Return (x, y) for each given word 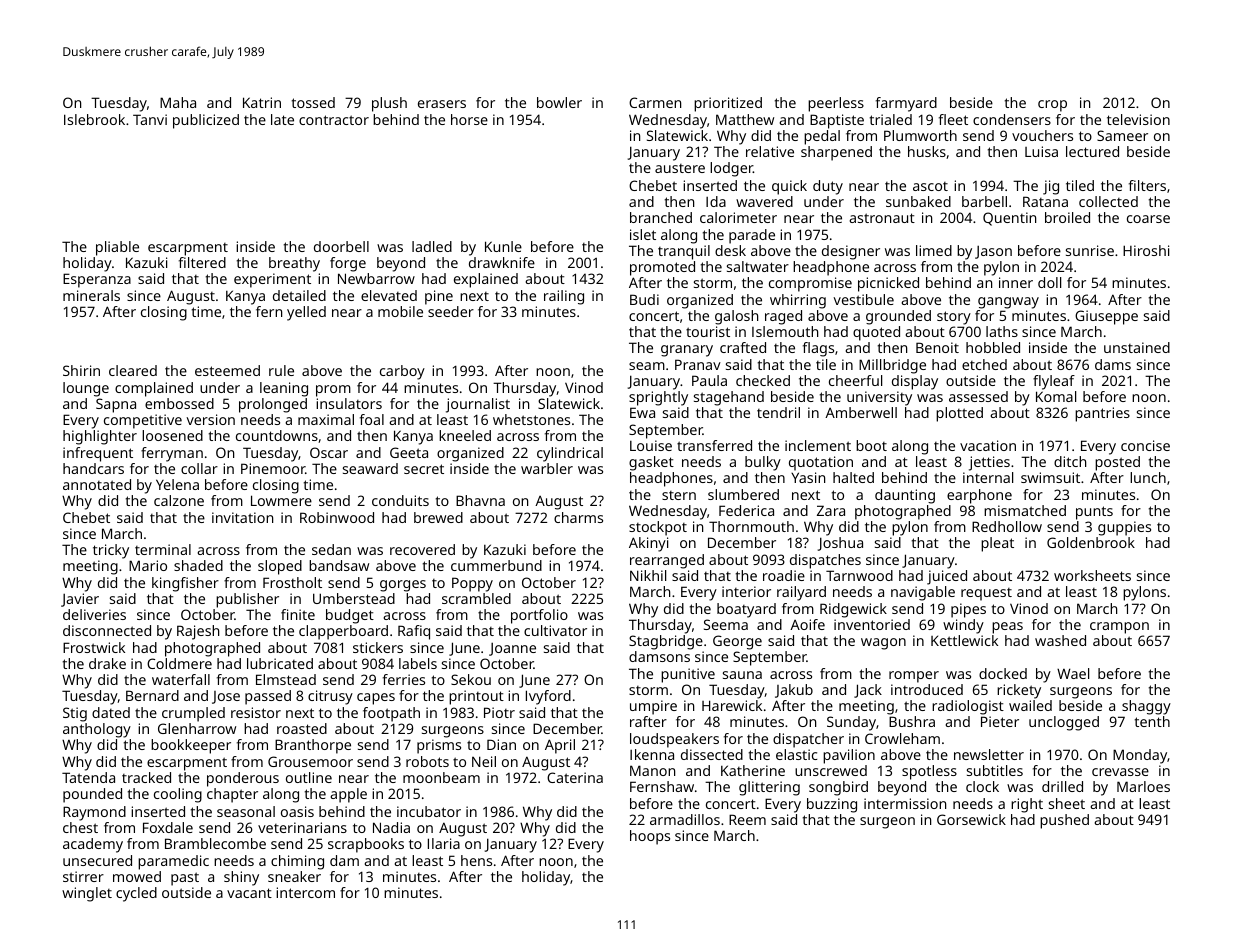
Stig (75, 714)
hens (476, 860)
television (1138, 119)
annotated (97, 484)
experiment (272, 280)
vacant (249, 893)
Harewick (732, 705)
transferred (714, 445)
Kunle (503, 246)
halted (853, 477)
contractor (334, 120)
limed (934, 250)
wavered (764, 201)
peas (1007, 628)
